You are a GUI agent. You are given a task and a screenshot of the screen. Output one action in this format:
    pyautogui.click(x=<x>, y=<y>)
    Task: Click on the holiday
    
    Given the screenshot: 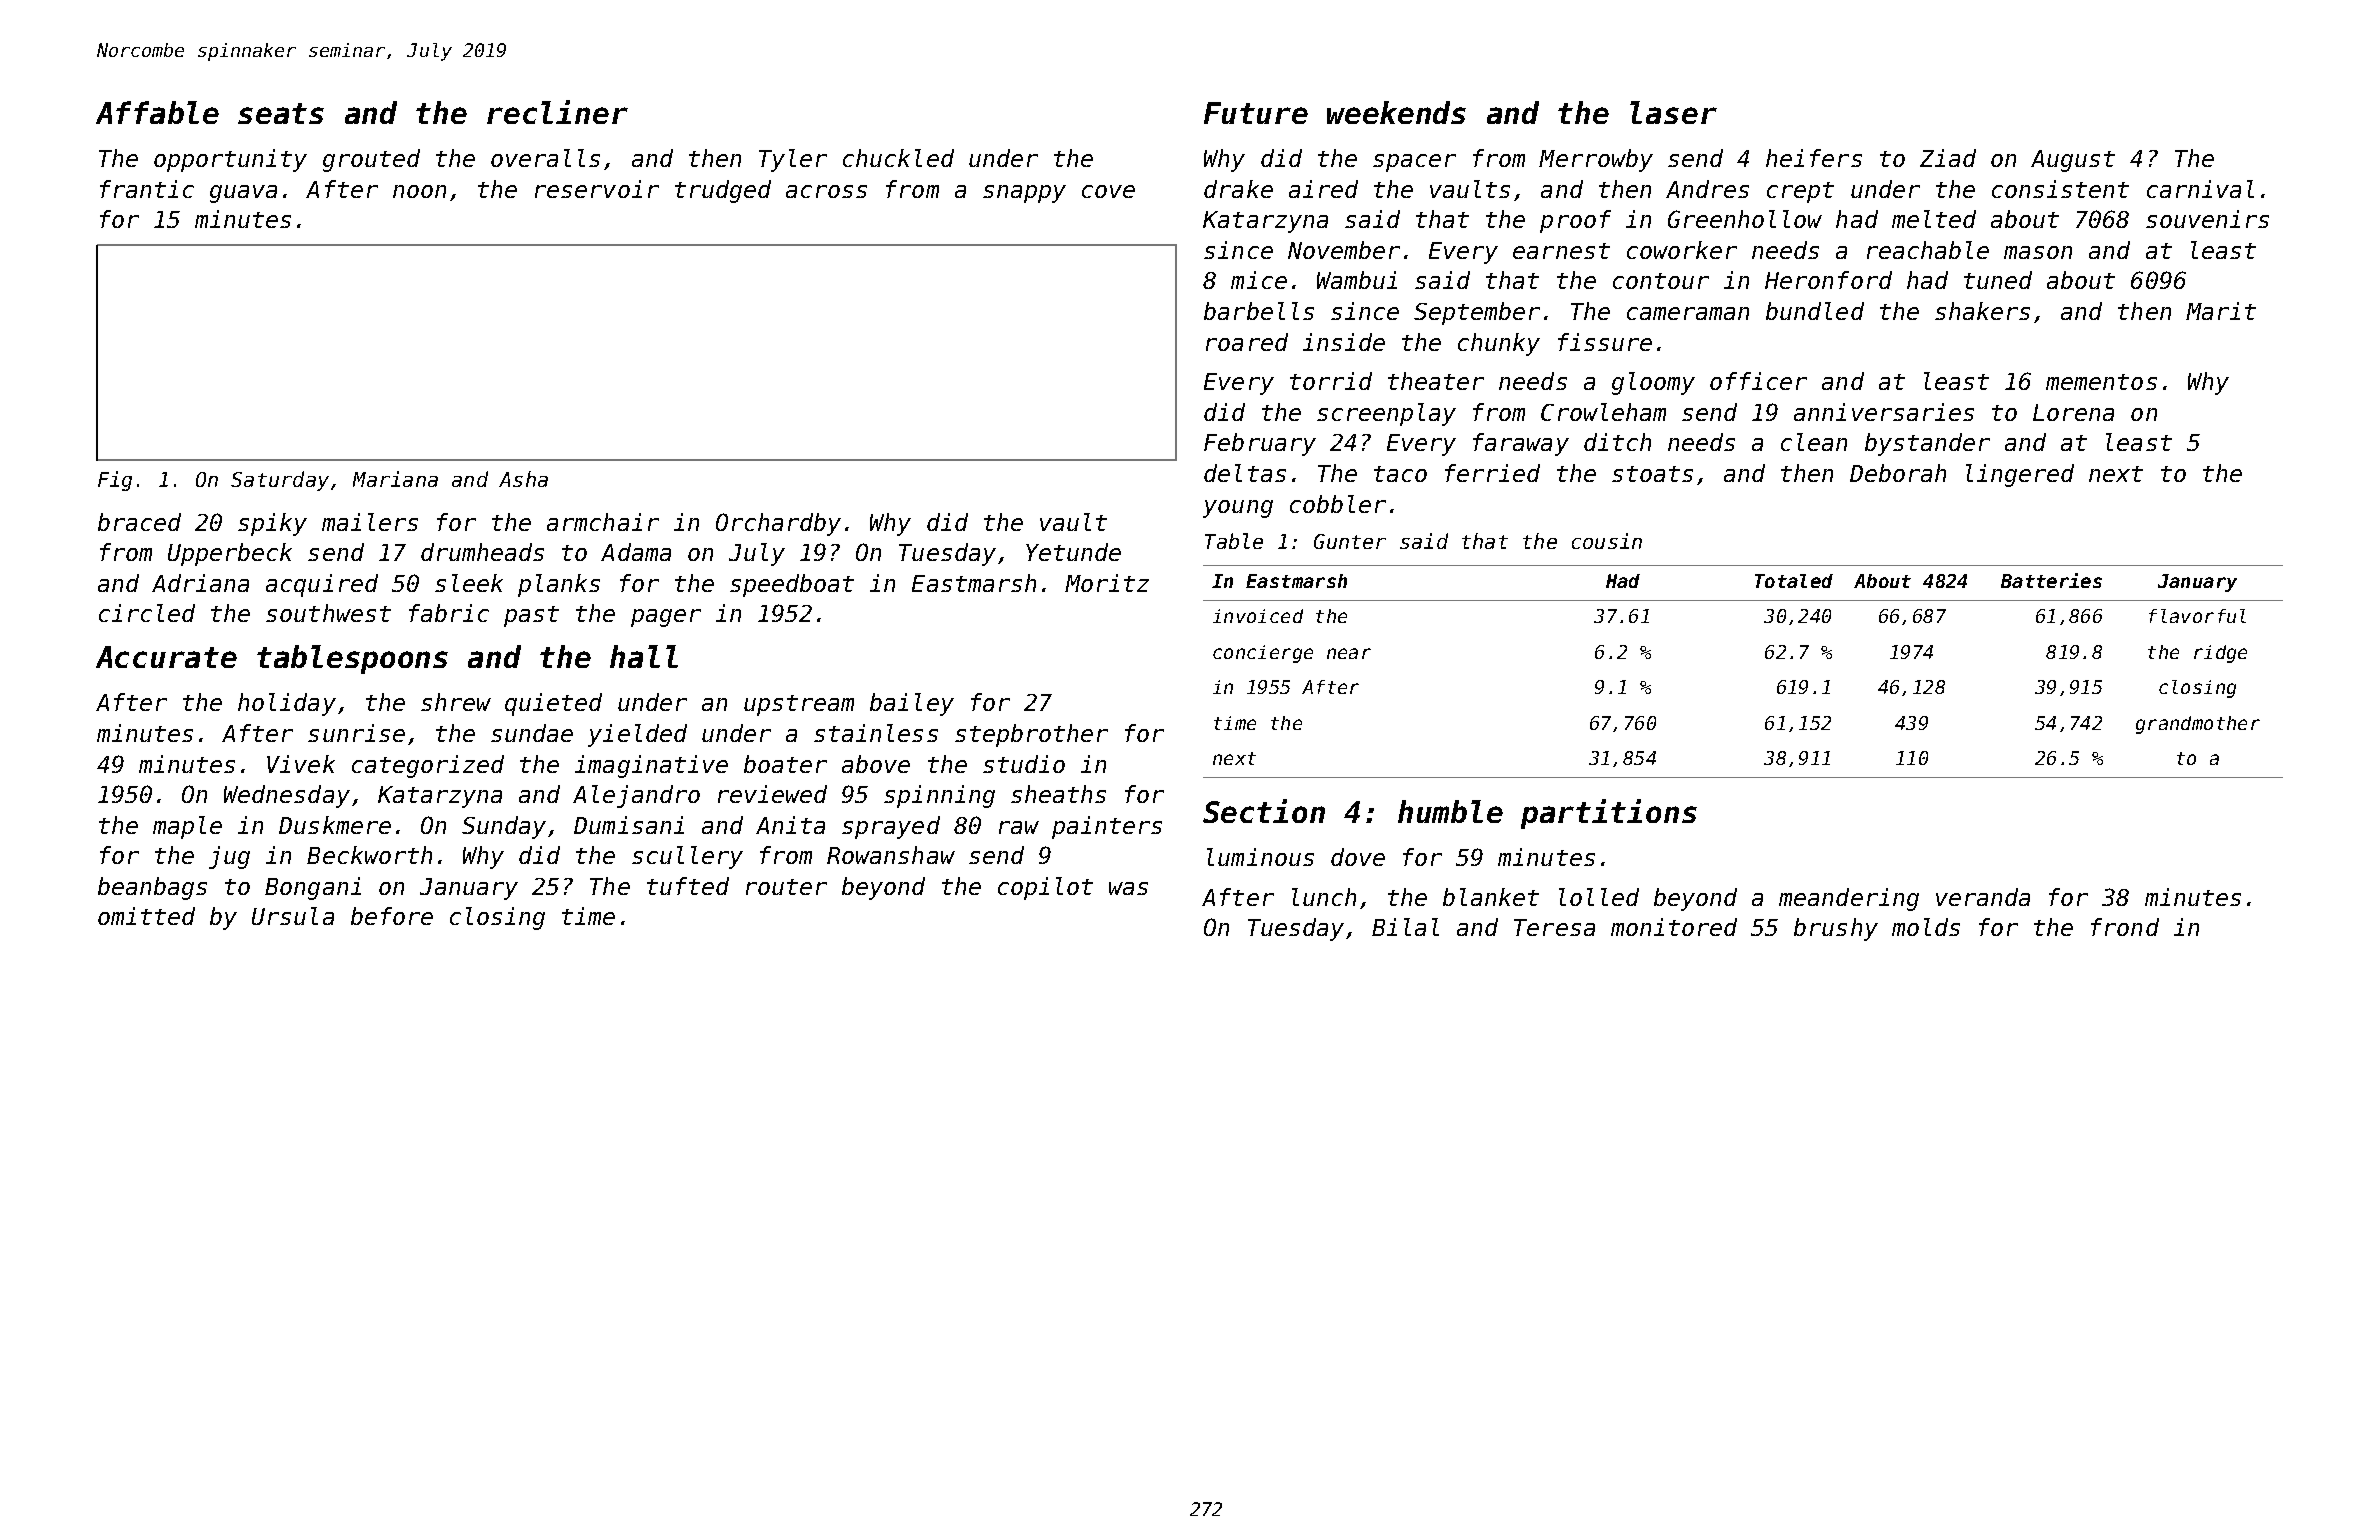 What is the action you would take?
    pyautogui.click(x=287, y=704)
